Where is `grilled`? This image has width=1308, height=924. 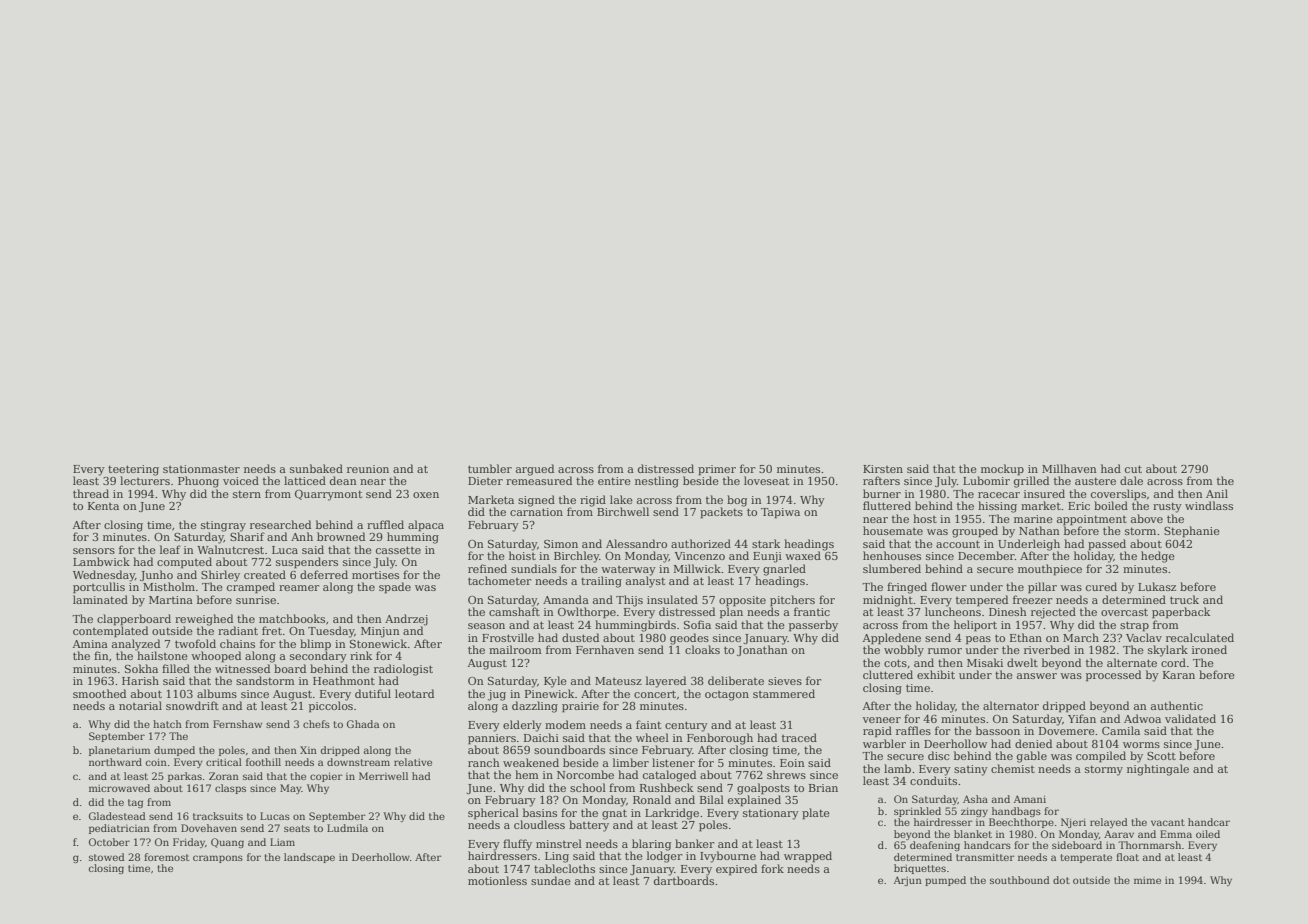
grilled is located at coordinates (1031, 482).
